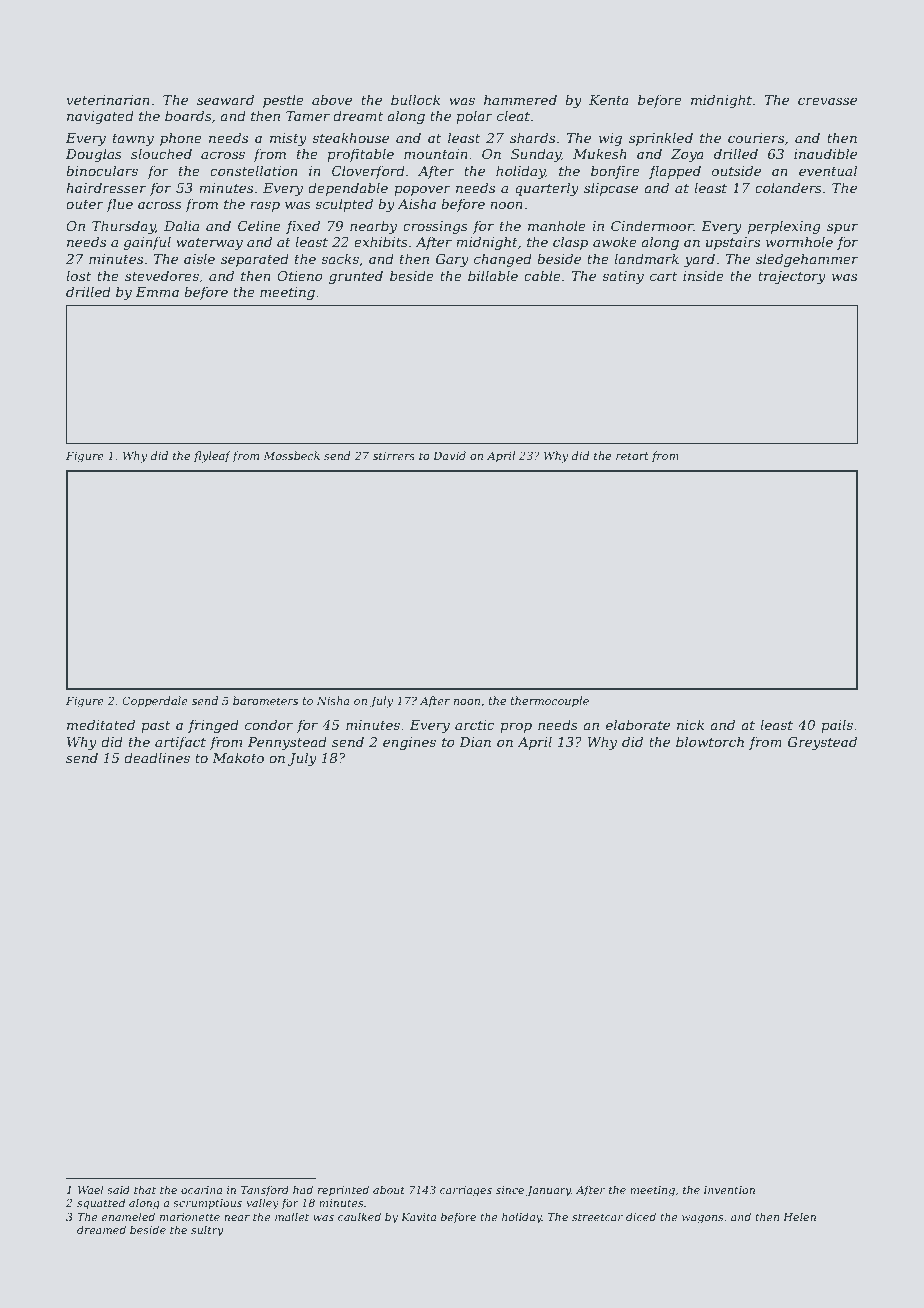 This page has height=1308, width=924. I want to click on prop, so click(516, 728).
